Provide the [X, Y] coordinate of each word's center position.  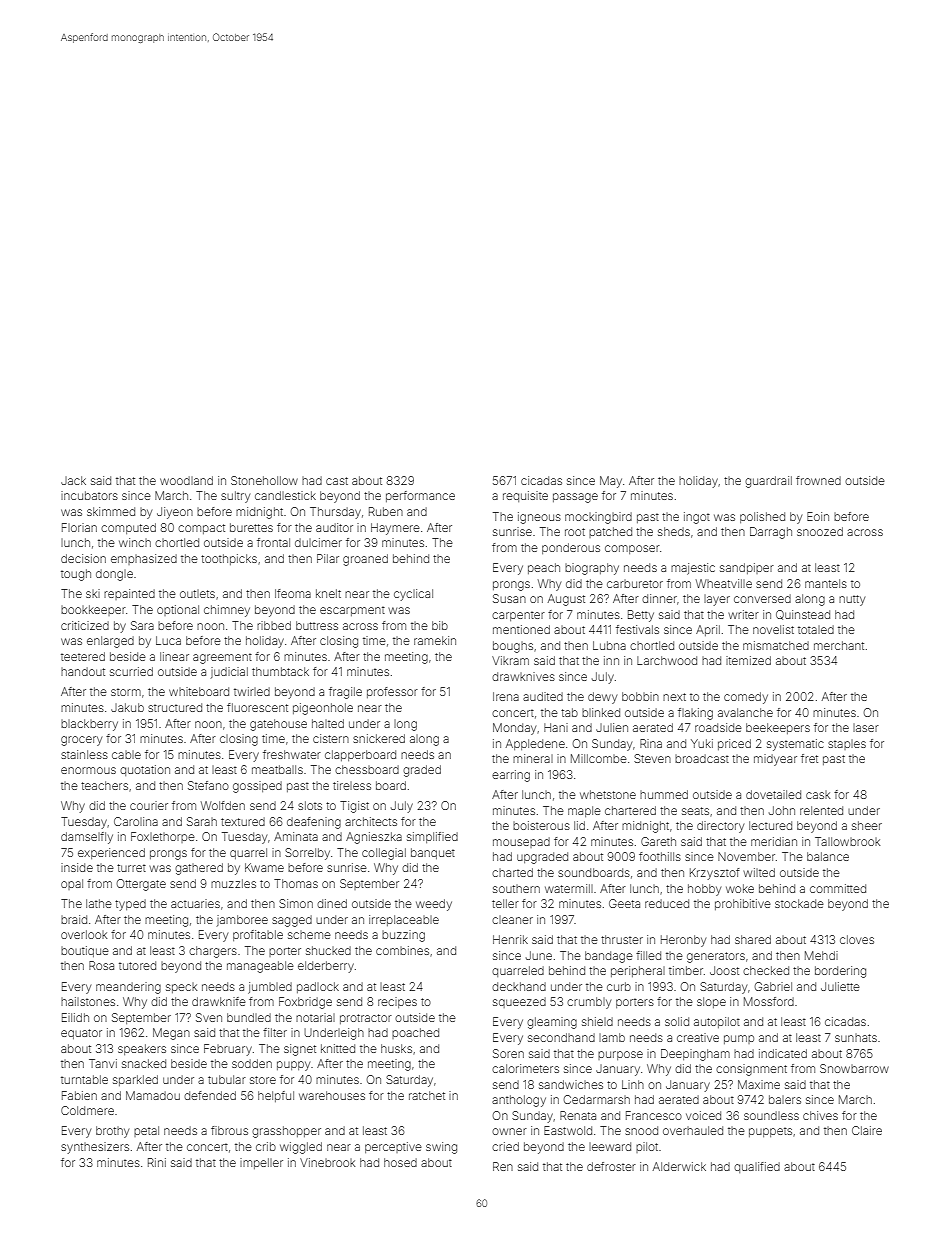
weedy [434, 905]
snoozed [820, 531]
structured [175, 707]
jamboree [242, 921]
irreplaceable [404, 920]
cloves [857, 939]
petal [146, 1131]
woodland [186, 480]
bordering [840, 972]
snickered [379, 738]
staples [847, 745]
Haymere [395, 529]
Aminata [296, 836]
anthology [519, 1101]
